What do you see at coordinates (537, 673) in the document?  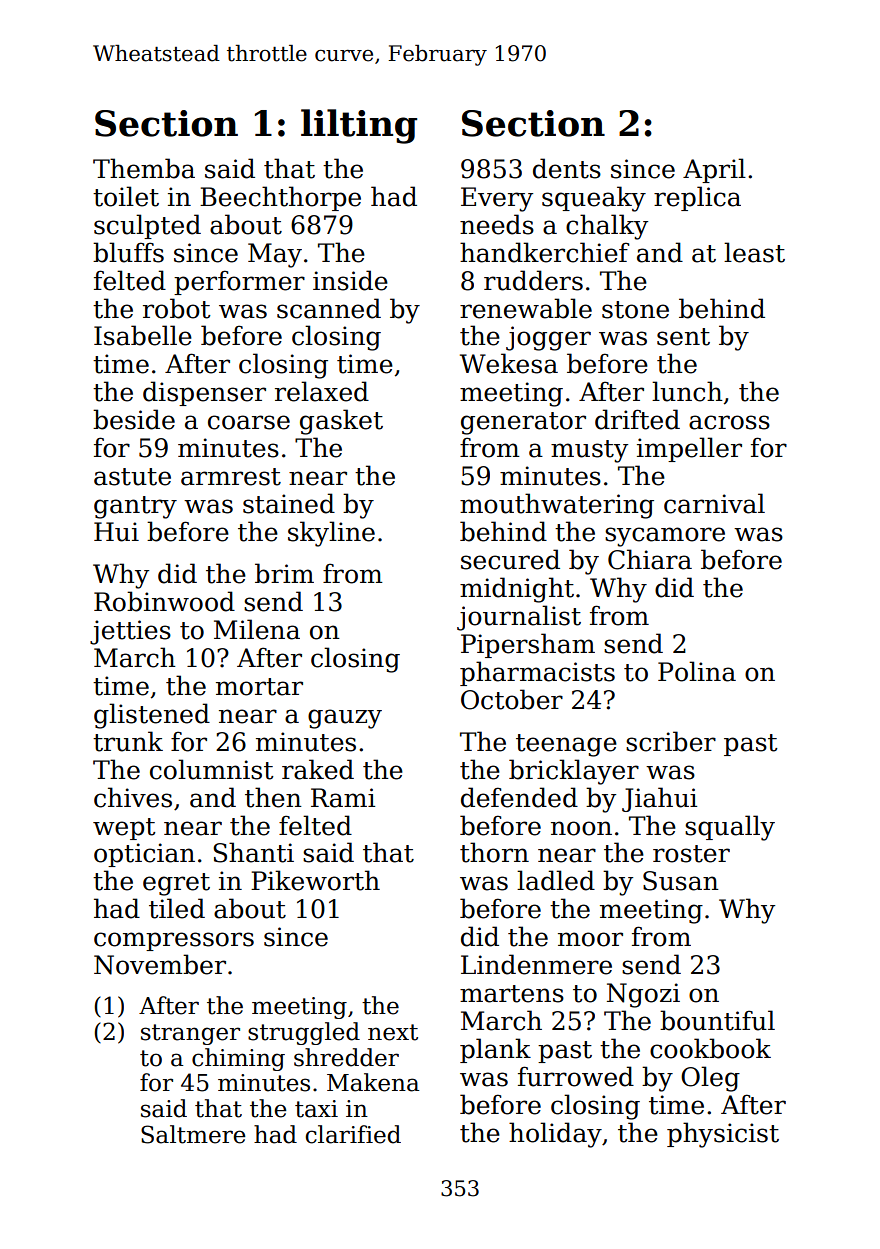 I see `pharmacists` at bounding box center [537, 673].
